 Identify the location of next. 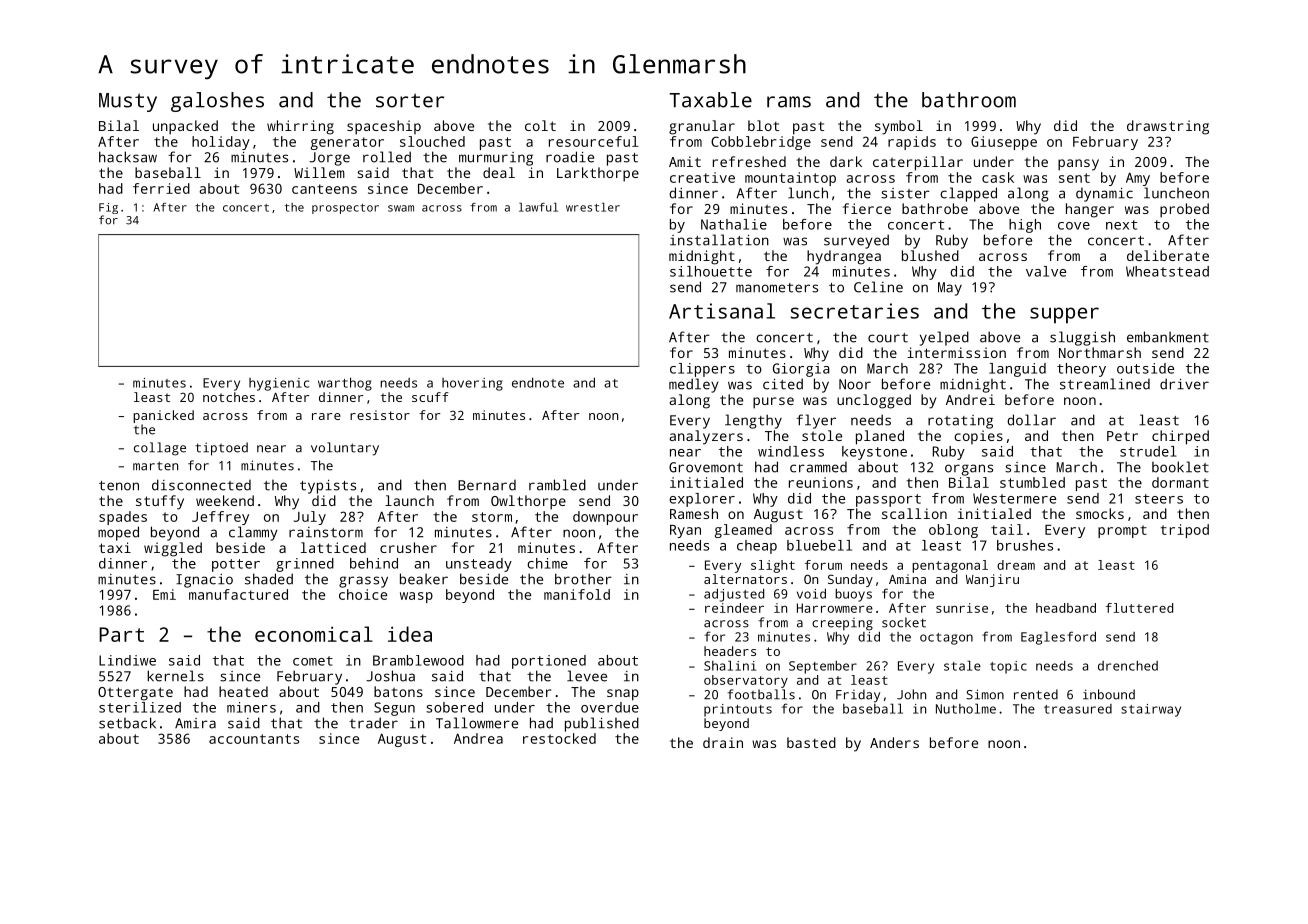
(1121, 225).
